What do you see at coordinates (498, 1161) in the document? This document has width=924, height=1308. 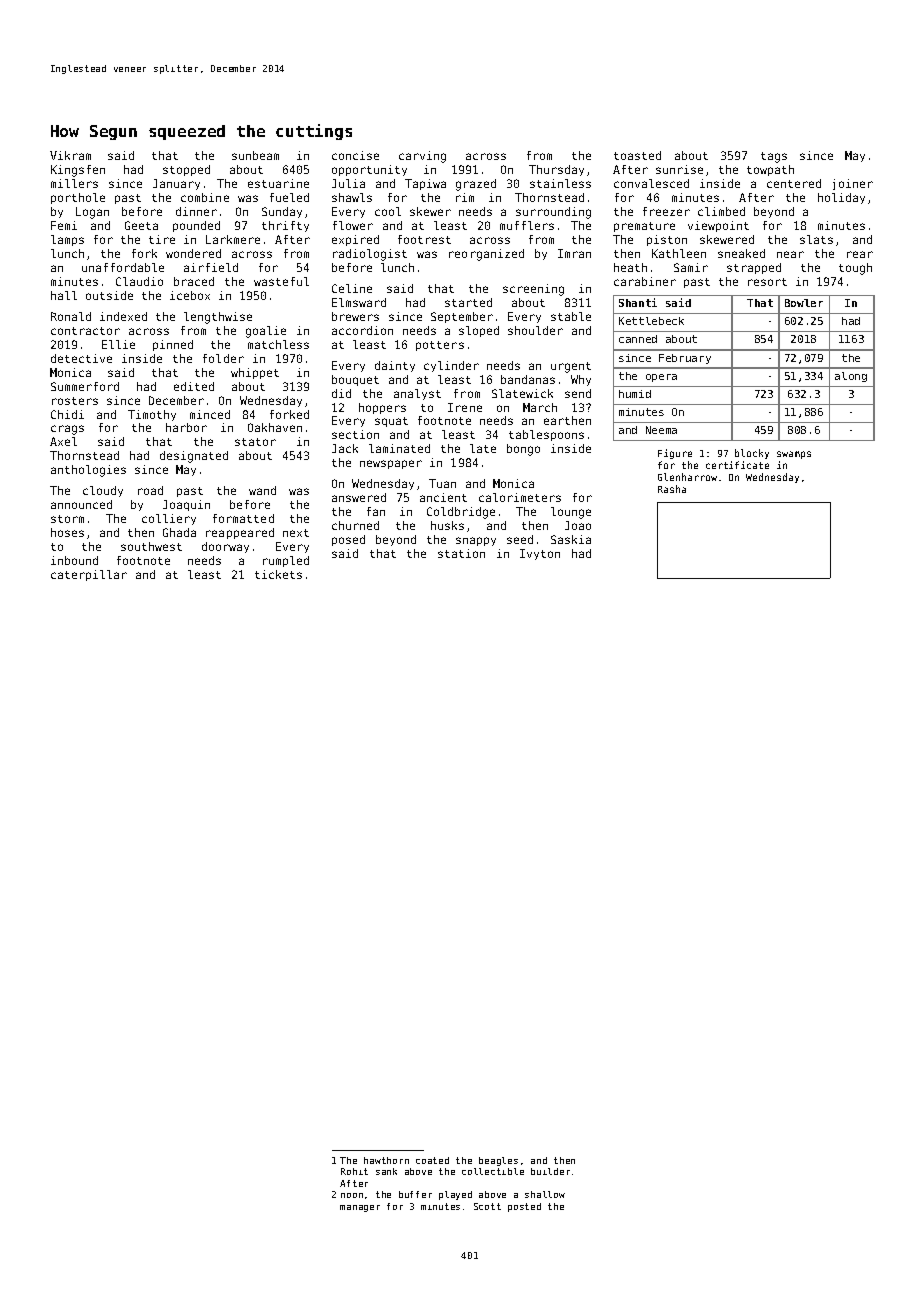 I see `beagles` at bounding box center [498, 1161].
